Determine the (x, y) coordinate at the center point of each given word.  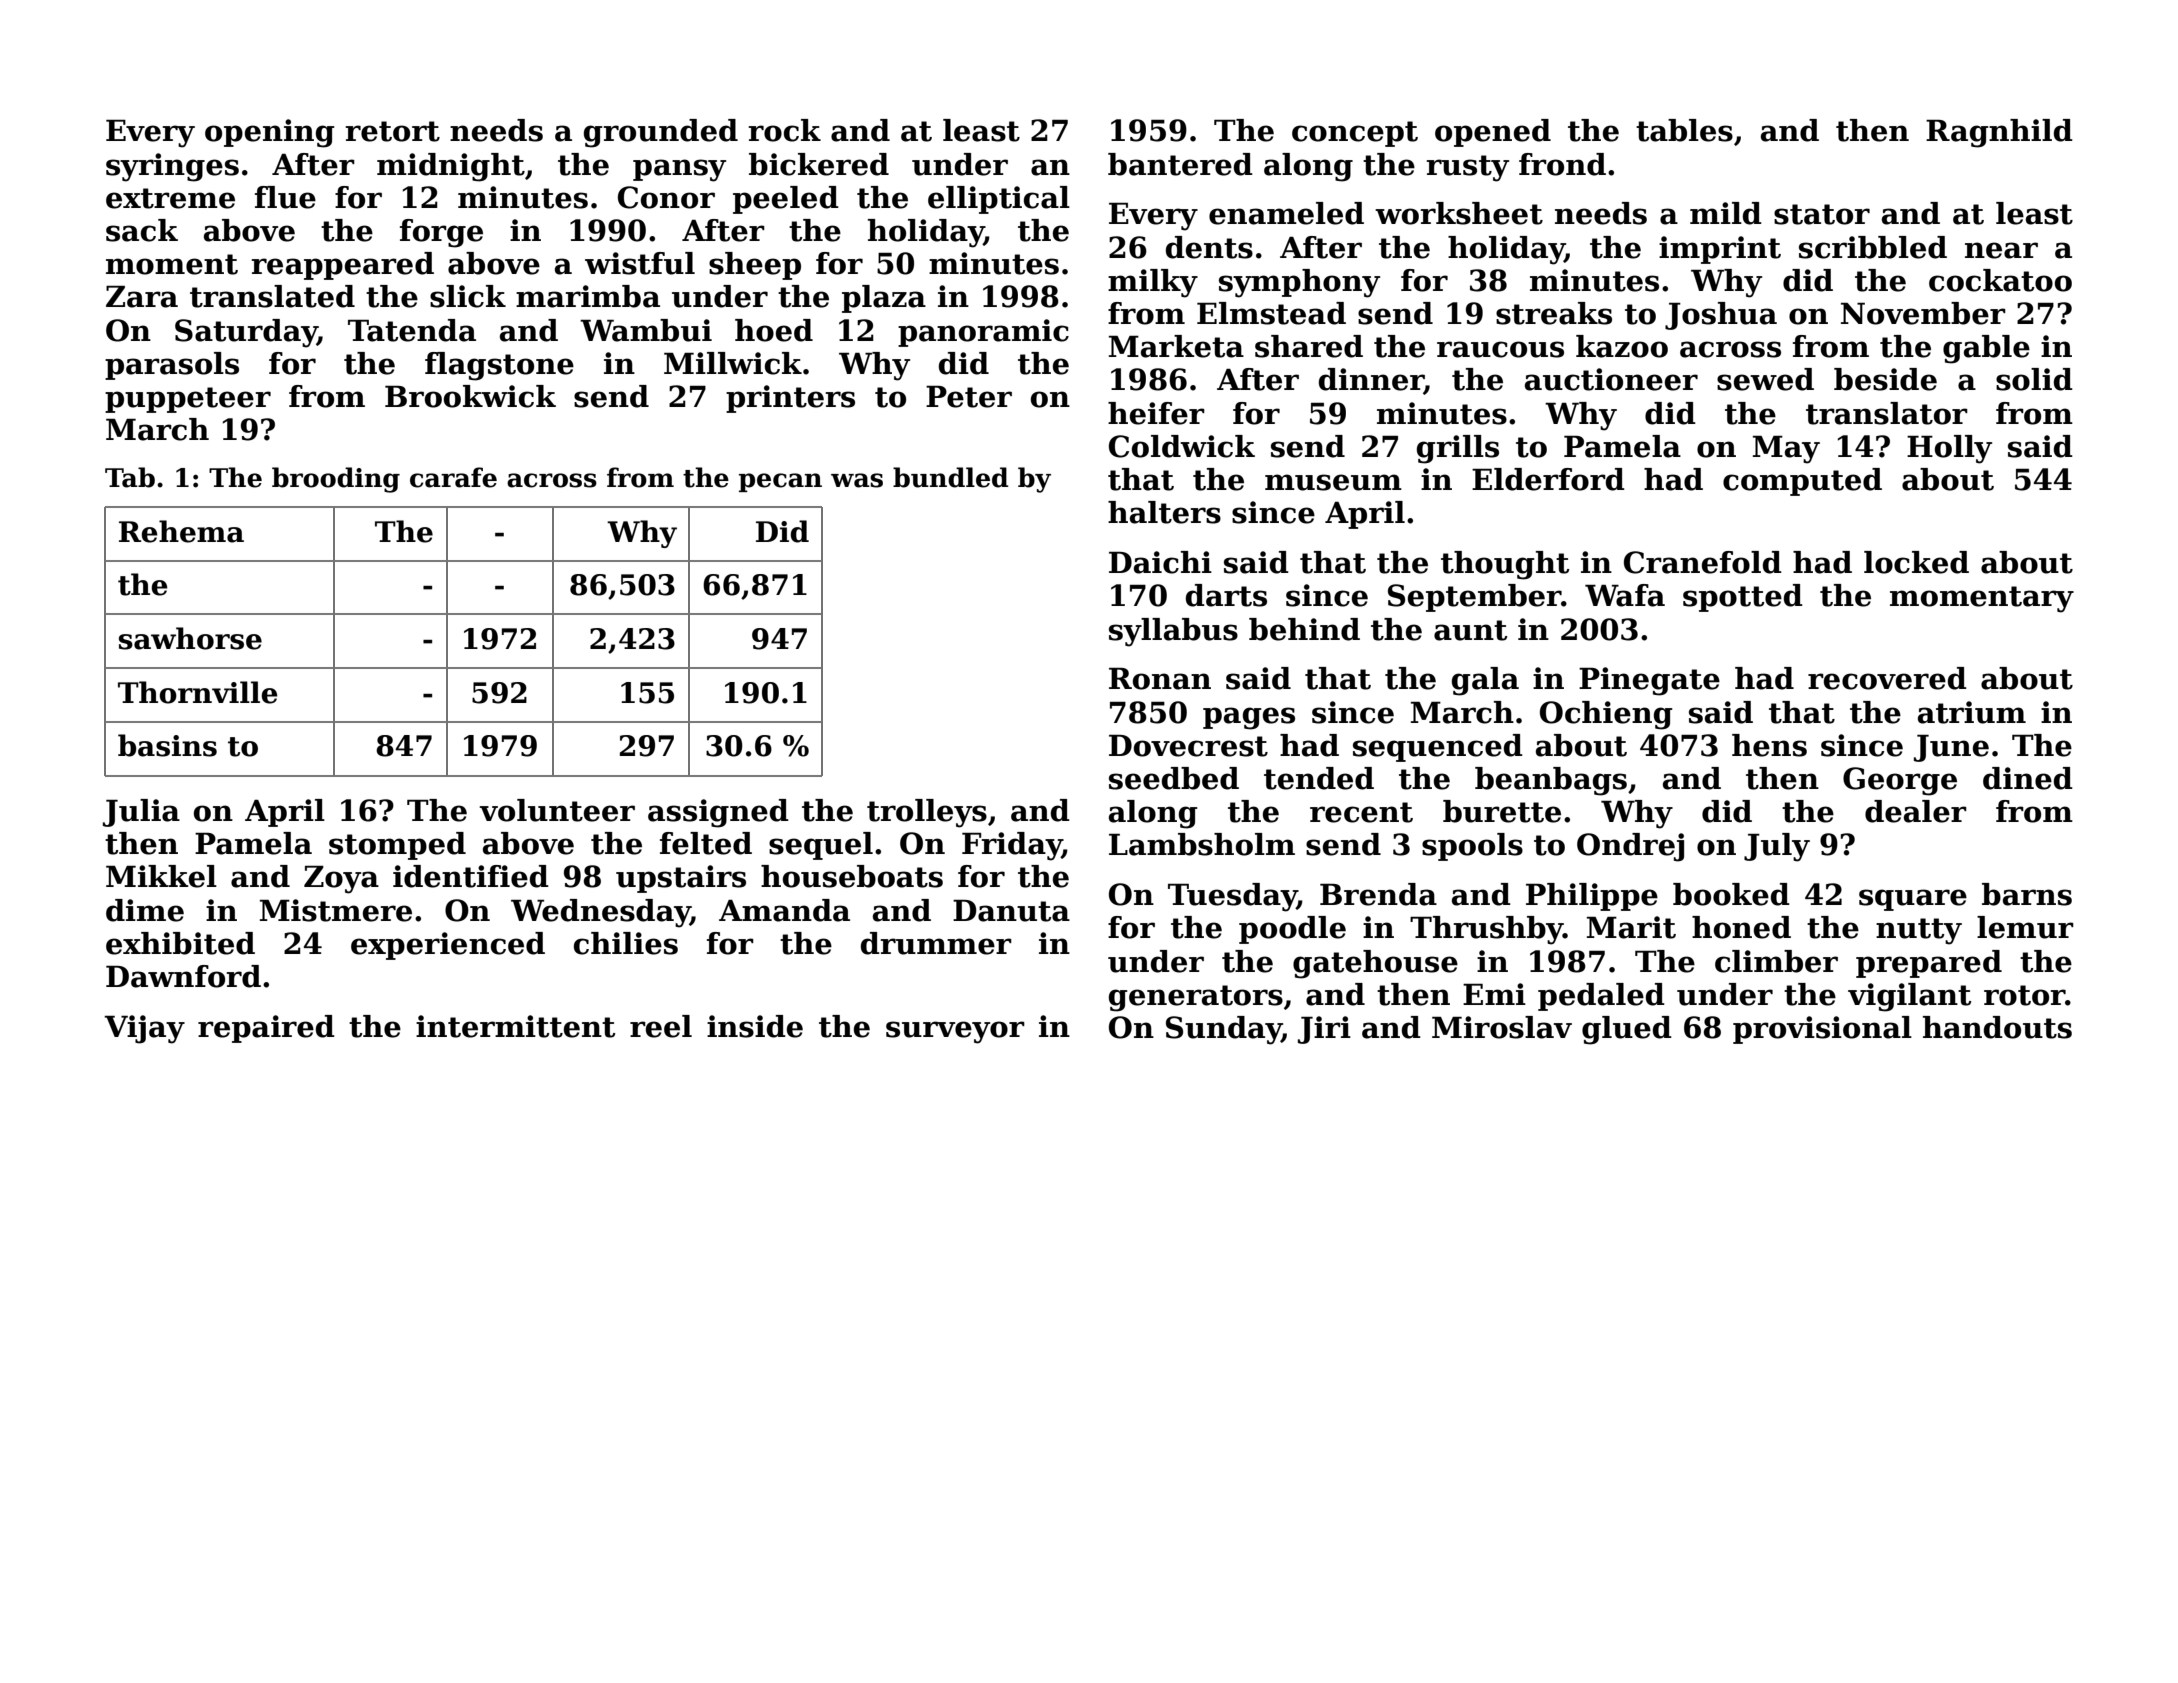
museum (1333, 482)
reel (661, 1026)
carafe (453, 477)
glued (1627, 1030)
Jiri (1324, 1030)
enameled (1286, 213)
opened (1493, 133)
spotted (1743, 598)
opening (270, 133)
